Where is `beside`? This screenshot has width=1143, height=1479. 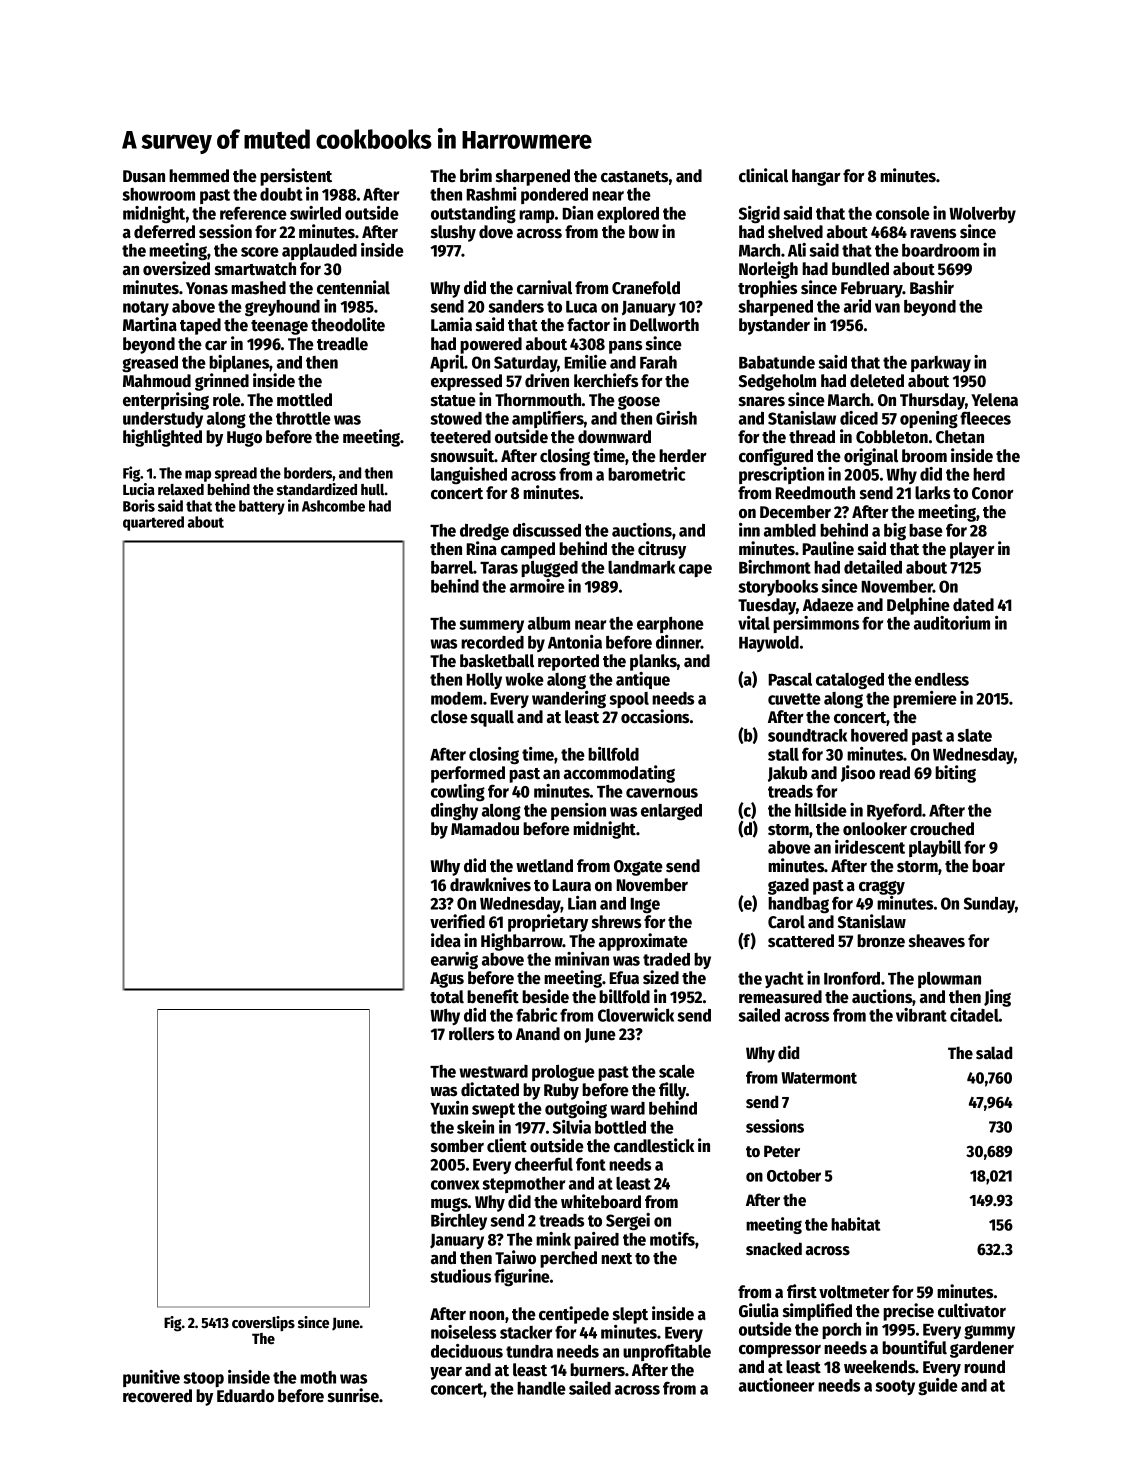
beside is located at coordinates (545, 996).
